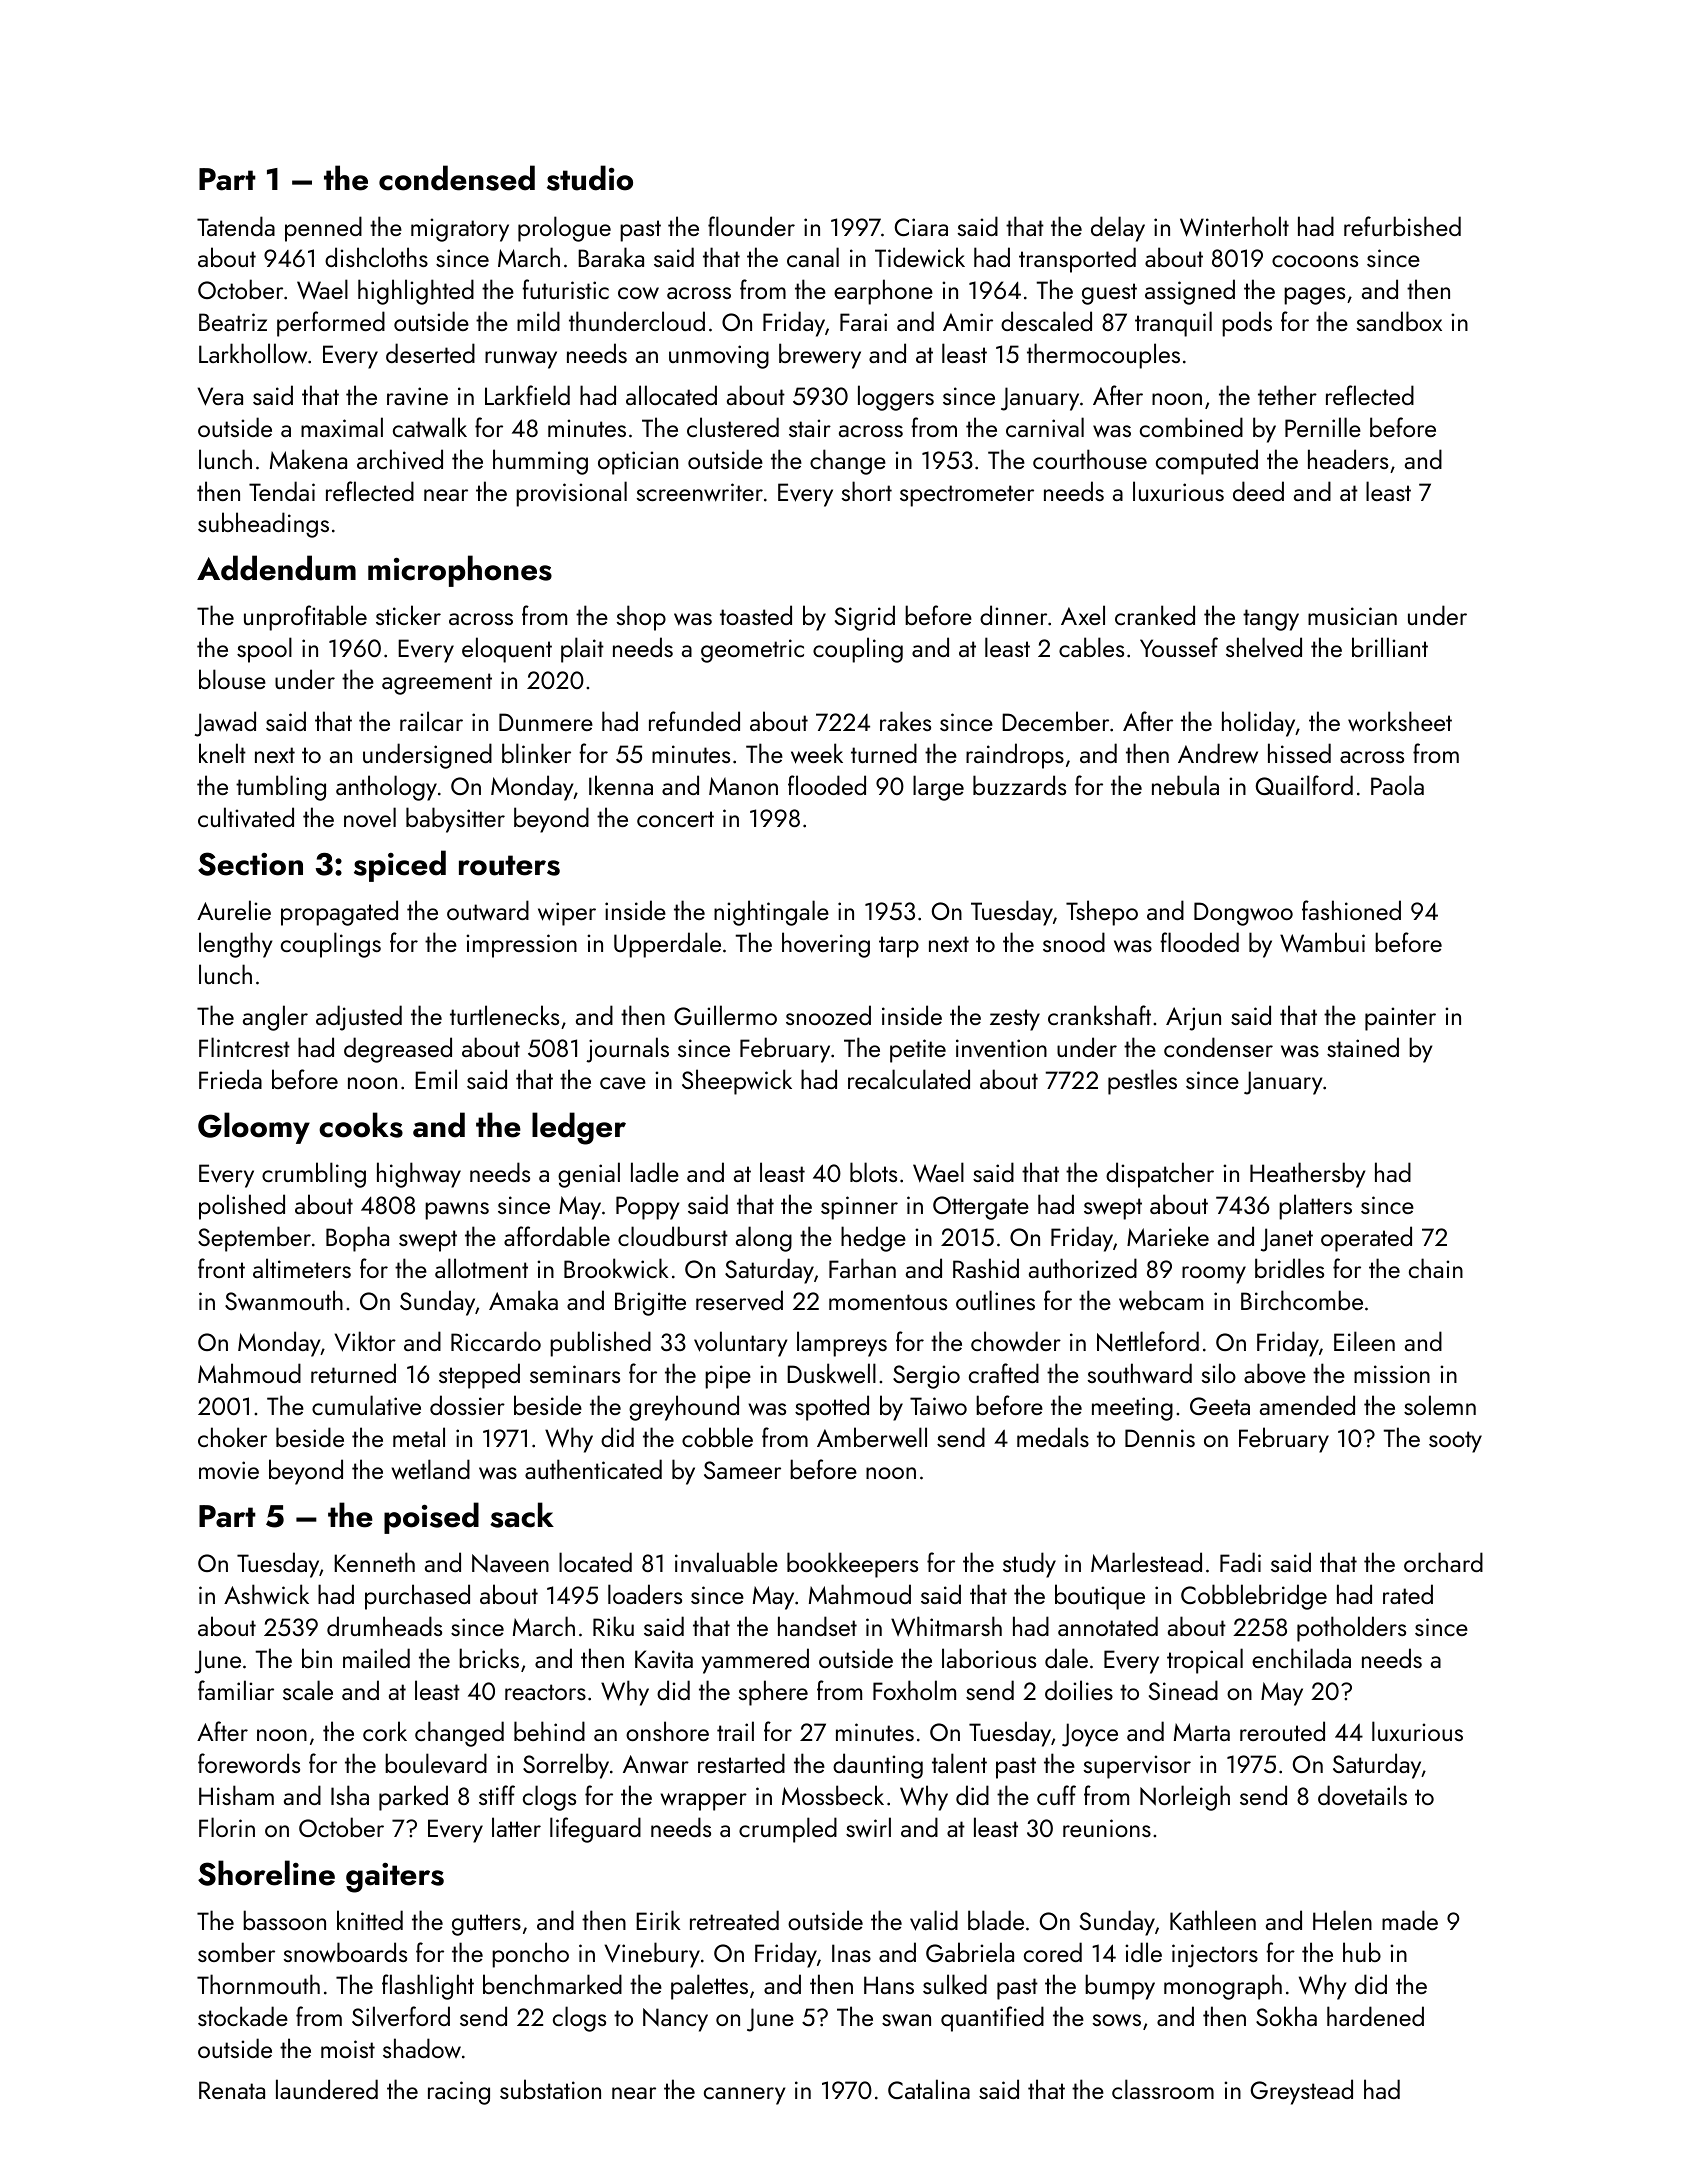 The image size is (1683, 2178). I want to click on racing, so click(459, 2093).
